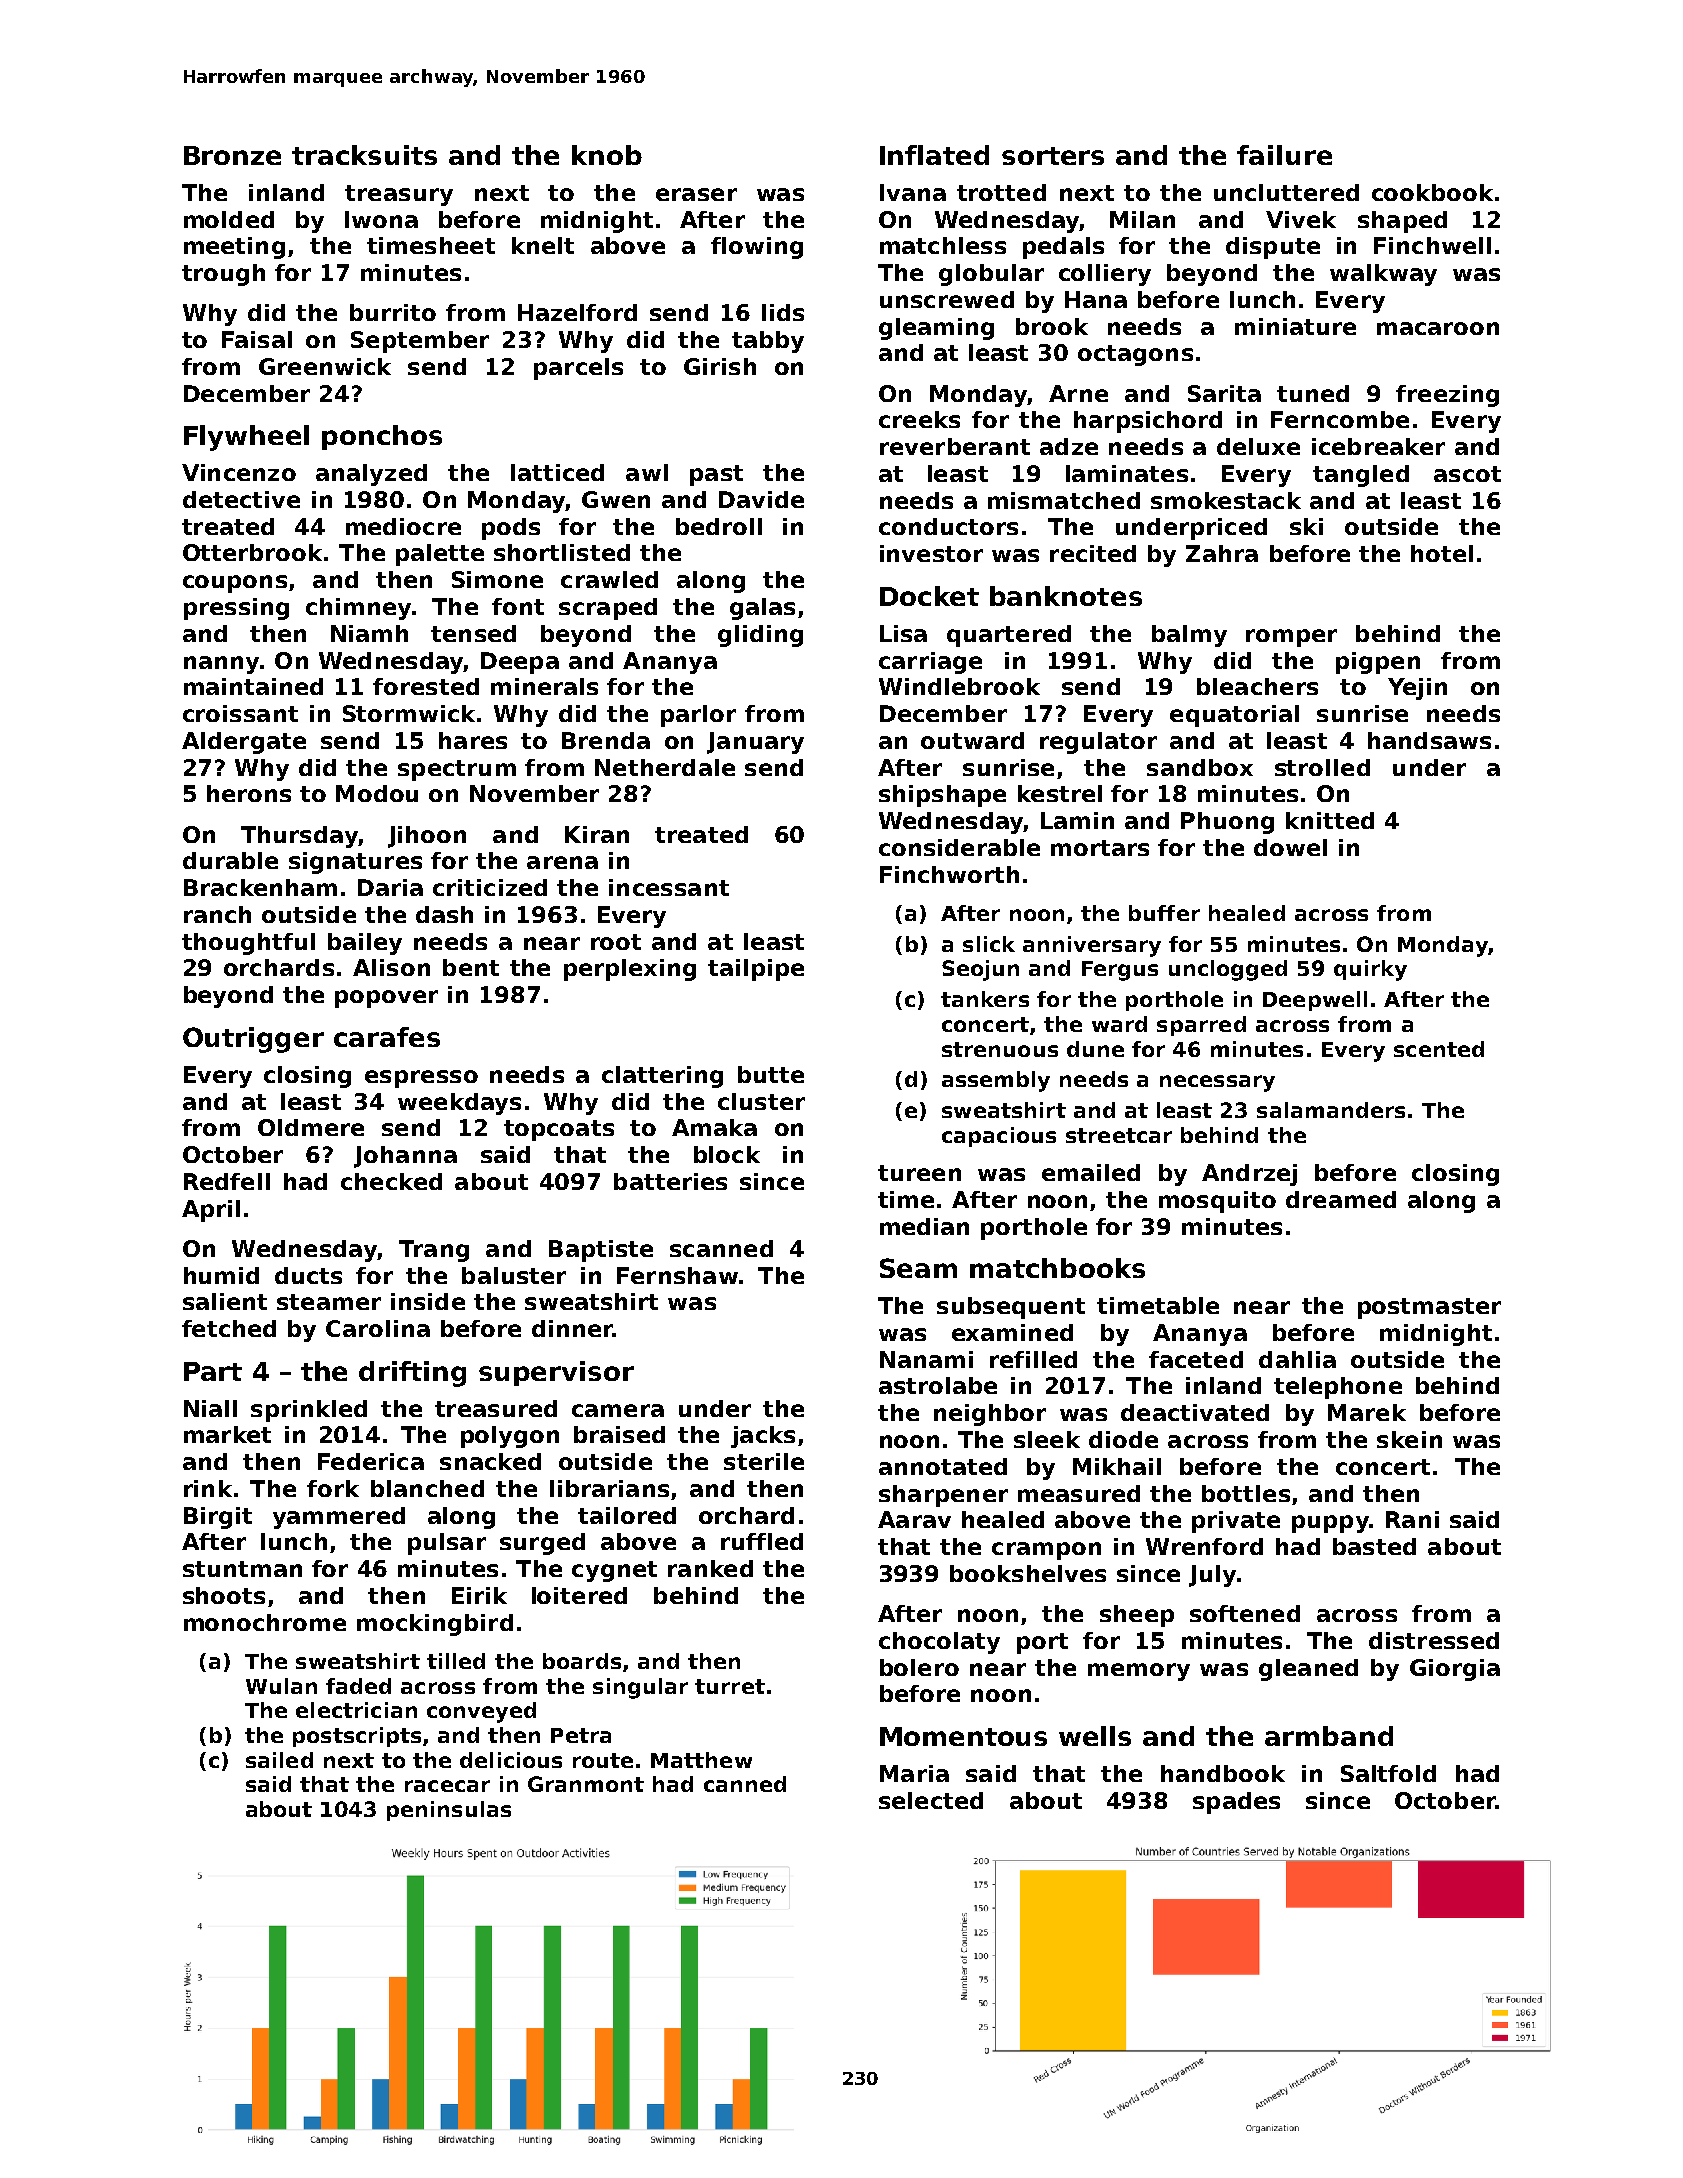  What do you see at coordinates (1142, 219) in the page?
I see `Milan` at bounding box center [1142, 219].
